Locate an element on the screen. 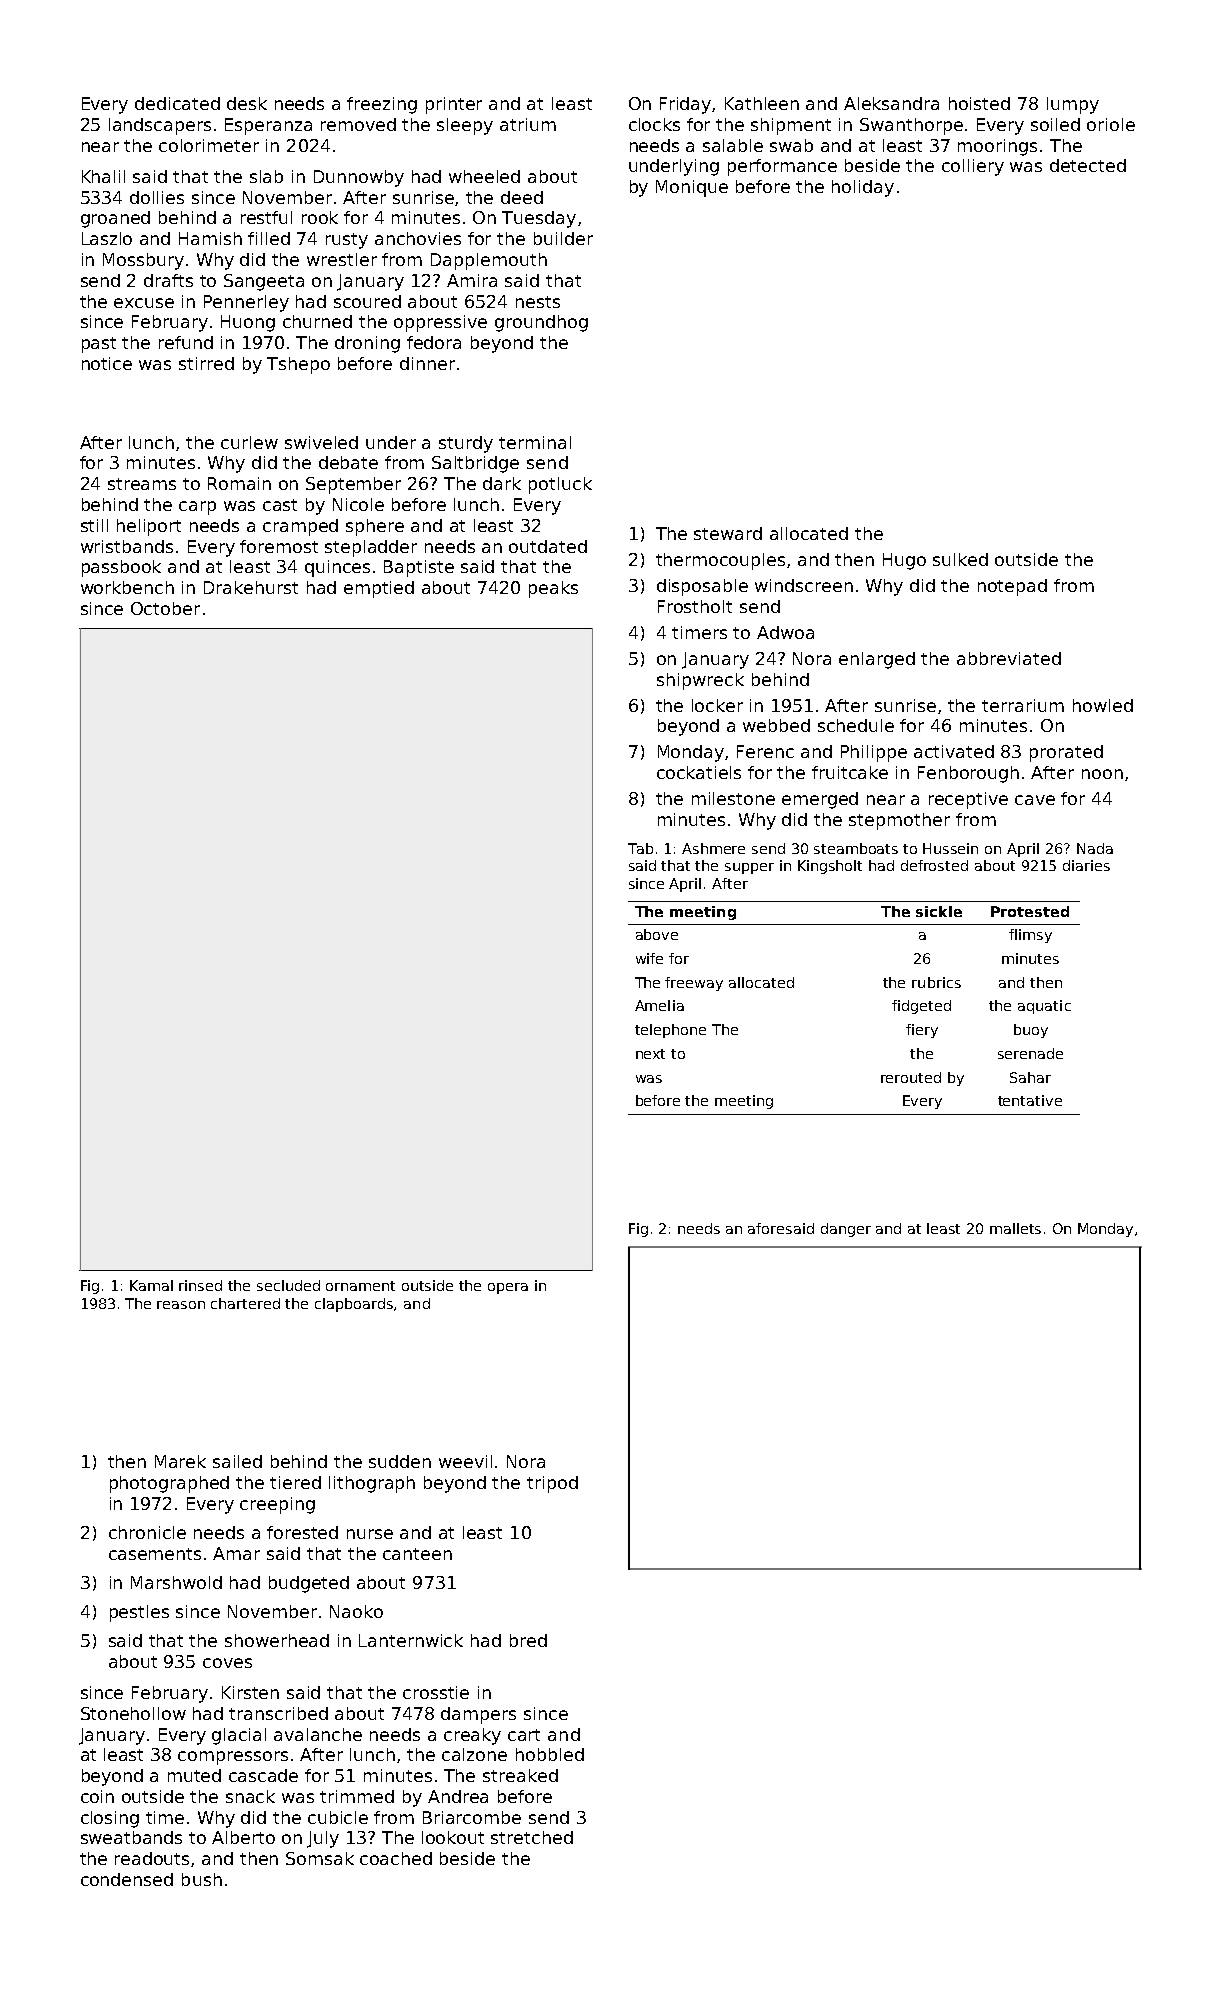  Aleksandra is located at coordinates (891, 103).
